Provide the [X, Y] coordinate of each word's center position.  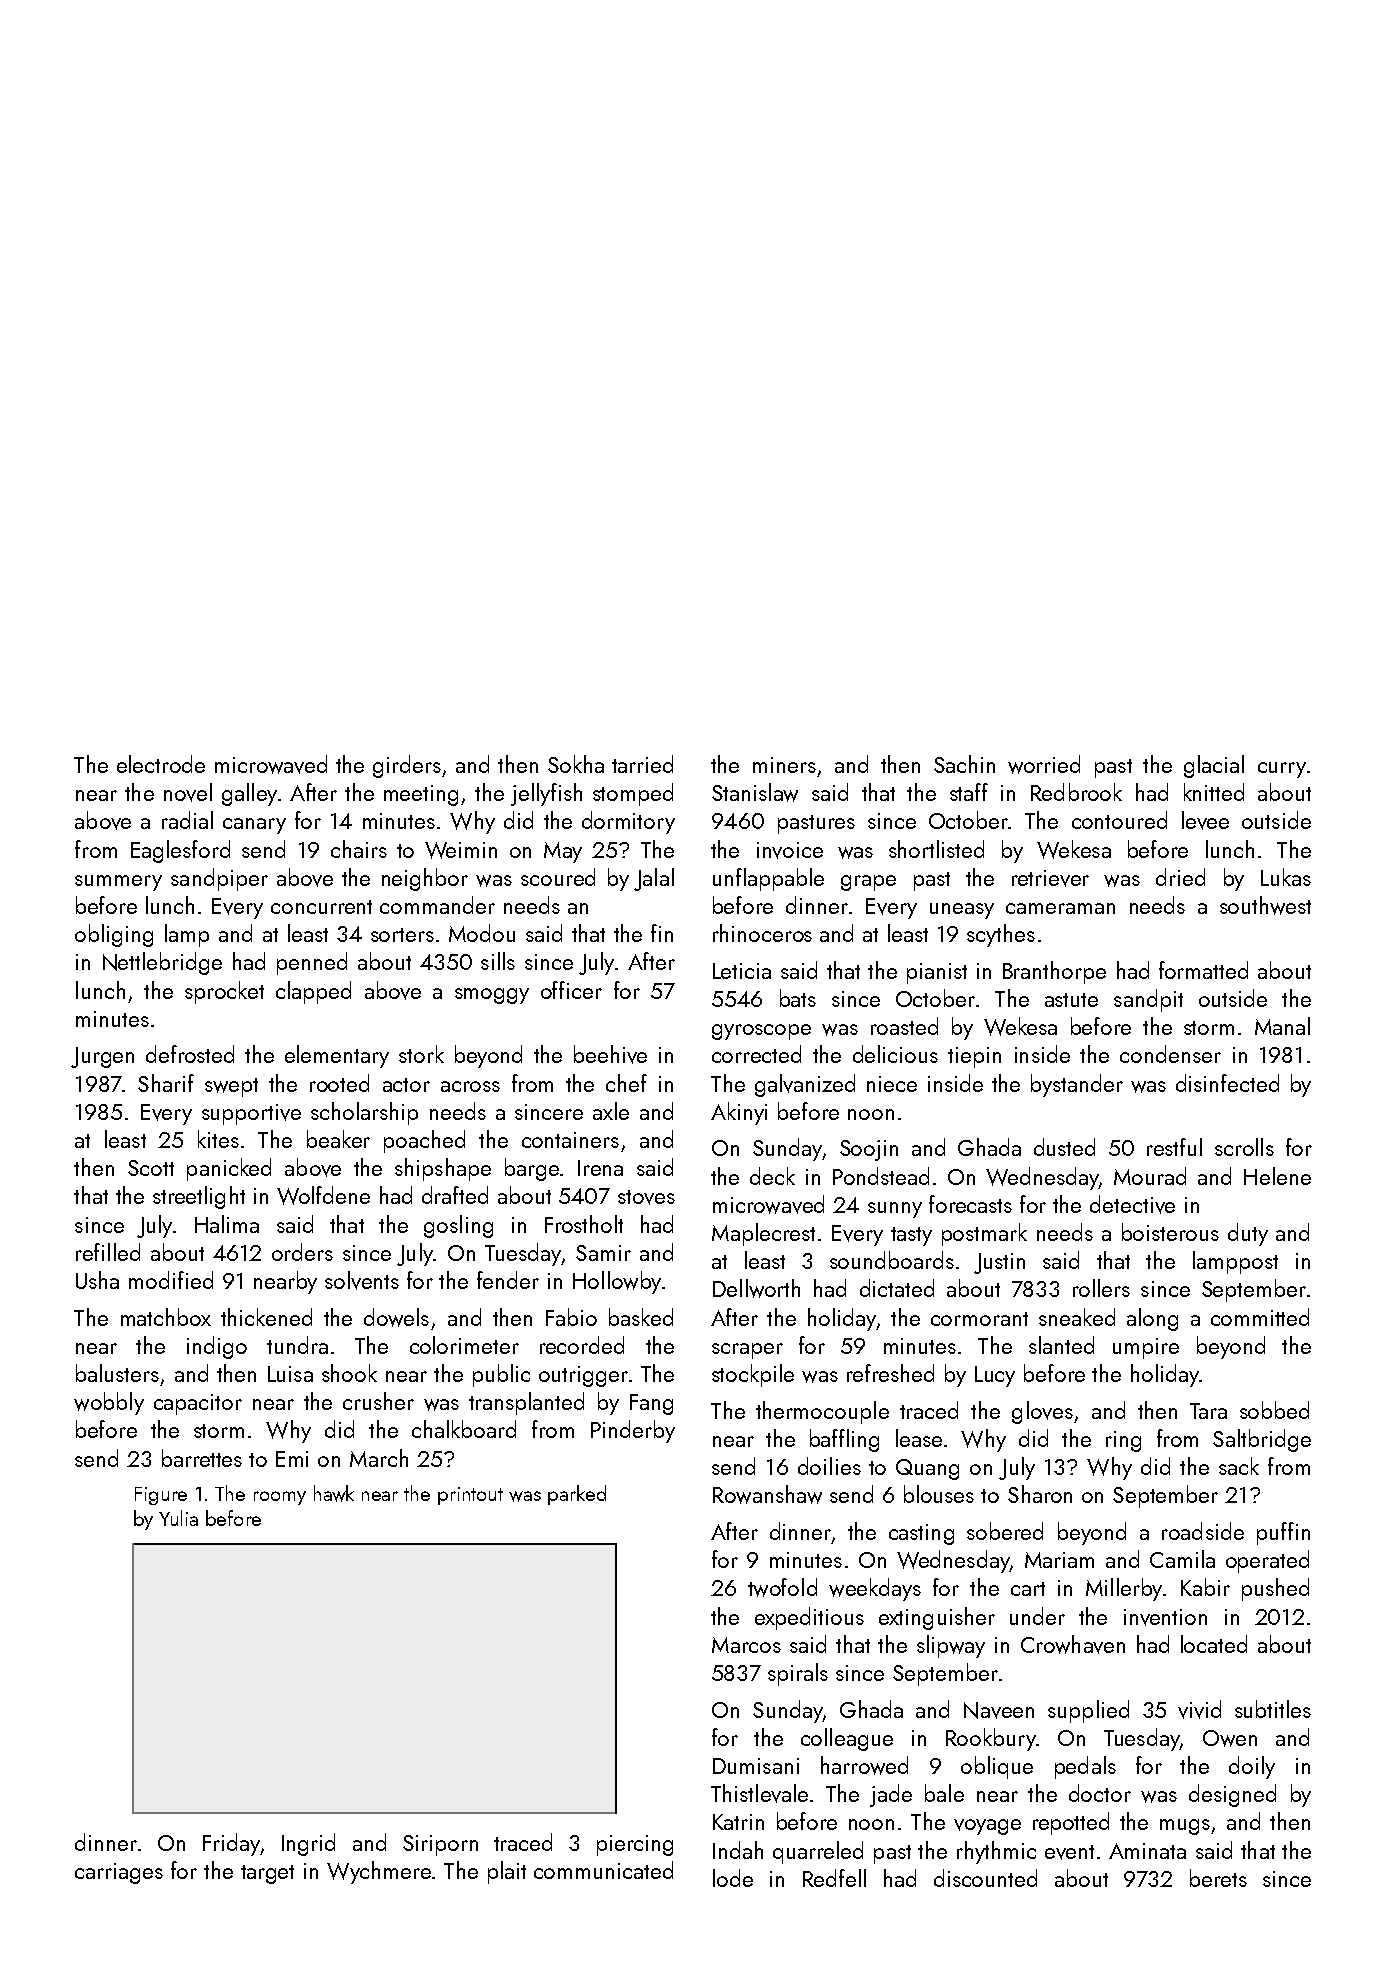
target [267, 1874]
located [1214, 1644]
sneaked [1077, 1317]
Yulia [178, 1518]
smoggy [492, 996]
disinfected [1227, 1083]
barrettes [202, 1458]
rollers [1101, 1288]
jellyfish [546, 794]
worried [1044, 764]
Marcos [746, 1645]
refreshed [890, 1373]
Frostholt [584, 1224]
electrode [161, 764]
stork [421, 1054]
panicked [229, 1169]
